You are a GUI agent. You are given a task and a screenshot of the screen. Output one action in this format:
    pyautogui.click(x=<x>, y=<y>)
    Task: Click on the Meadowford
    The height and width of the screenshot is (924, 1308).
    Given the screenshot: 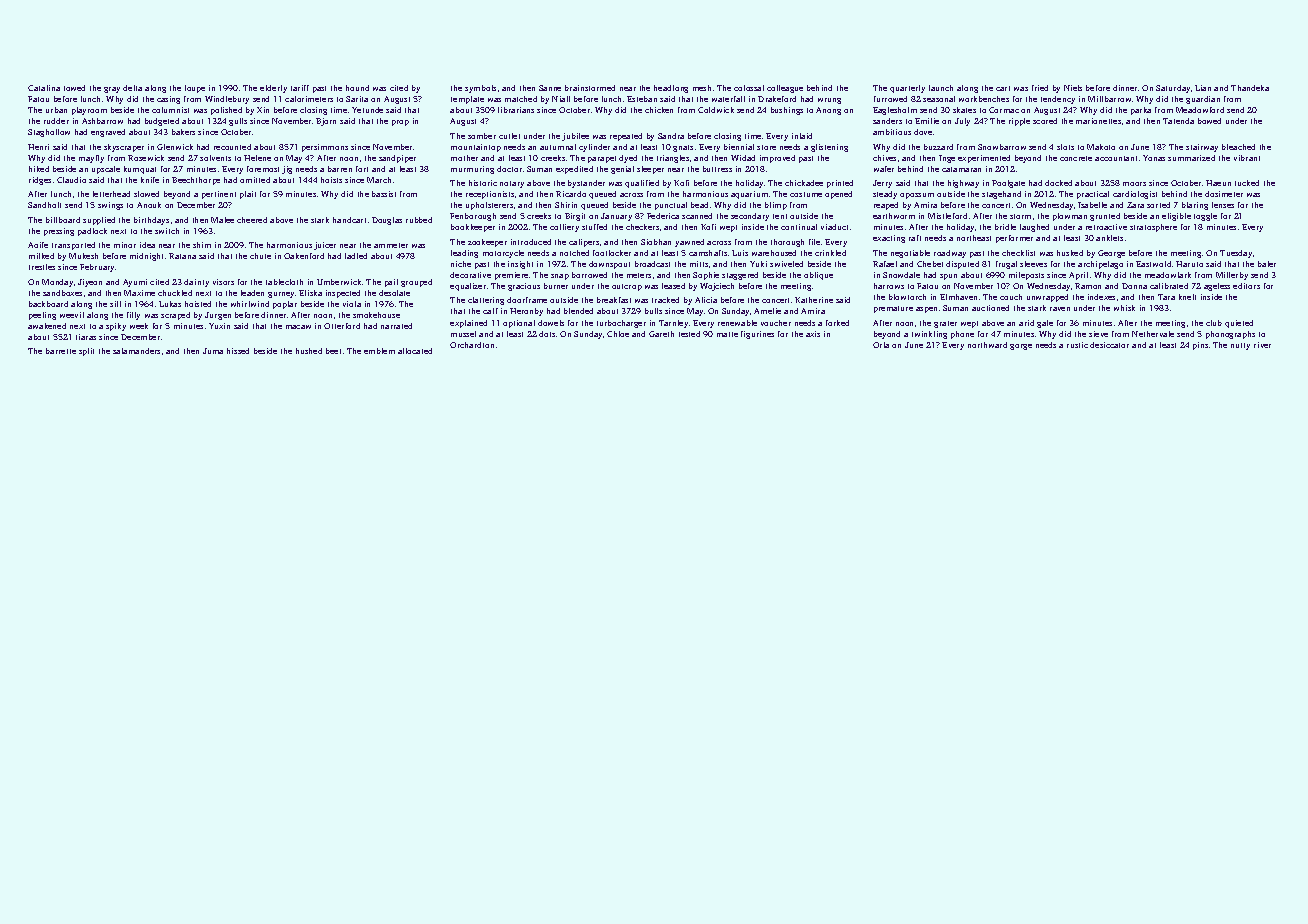 What is the action you would take?
    pyautogui.click(x=1200, y=110)
